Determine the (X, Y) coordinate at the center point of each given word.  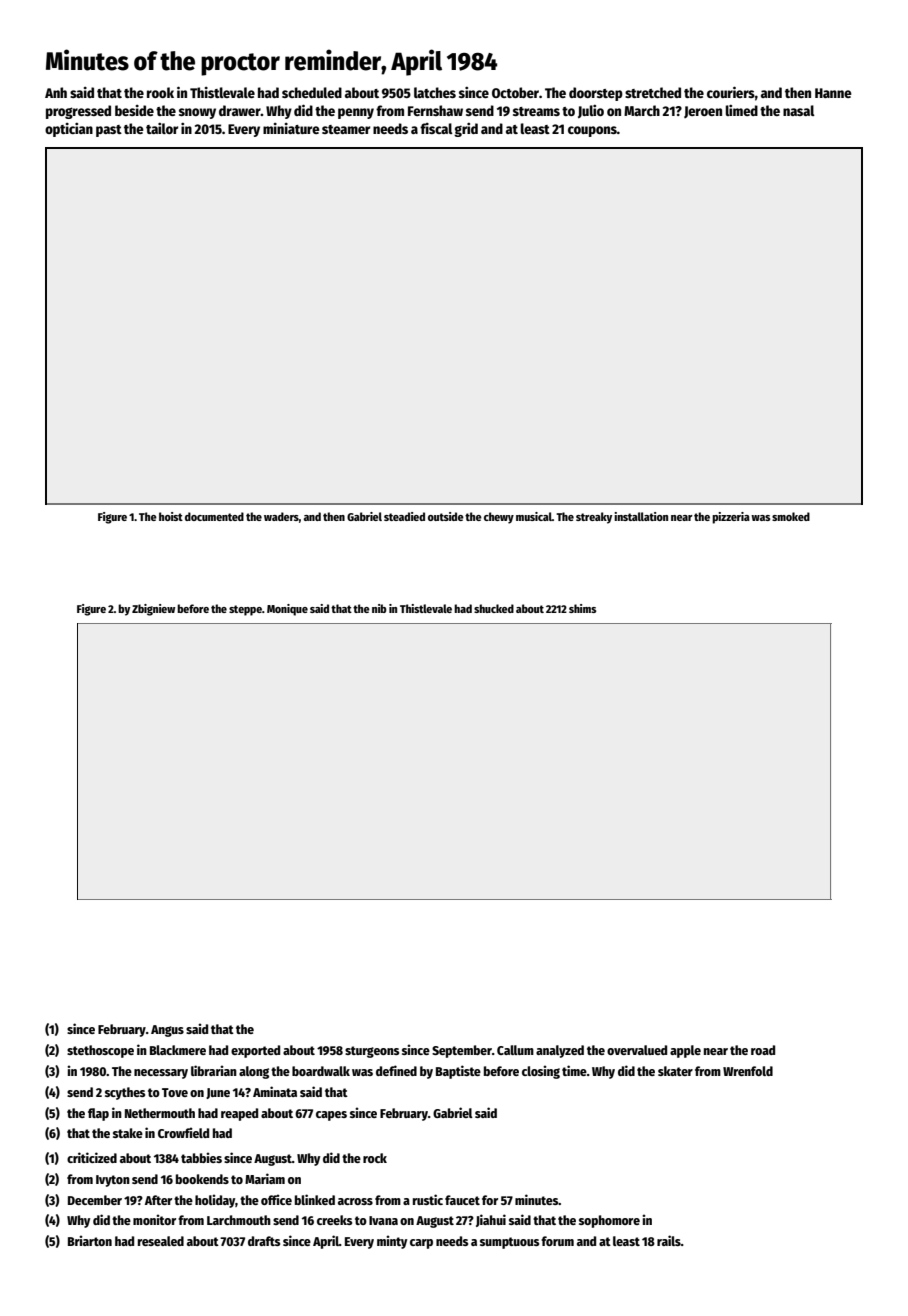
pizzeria (731, 518)
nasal (799, 110)
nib (379, 608)
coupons (592, 131)
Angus (167, 1031)
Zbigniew (153, 610)
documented (214, 516)
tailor (162, 128)
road (763, 1050)
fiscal (436, 128)
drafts (264, 1241)
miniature (291, 128)
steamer (346, 129)
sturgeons (372, 1052)
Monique (287, 610)
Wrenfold (748, 1071)
